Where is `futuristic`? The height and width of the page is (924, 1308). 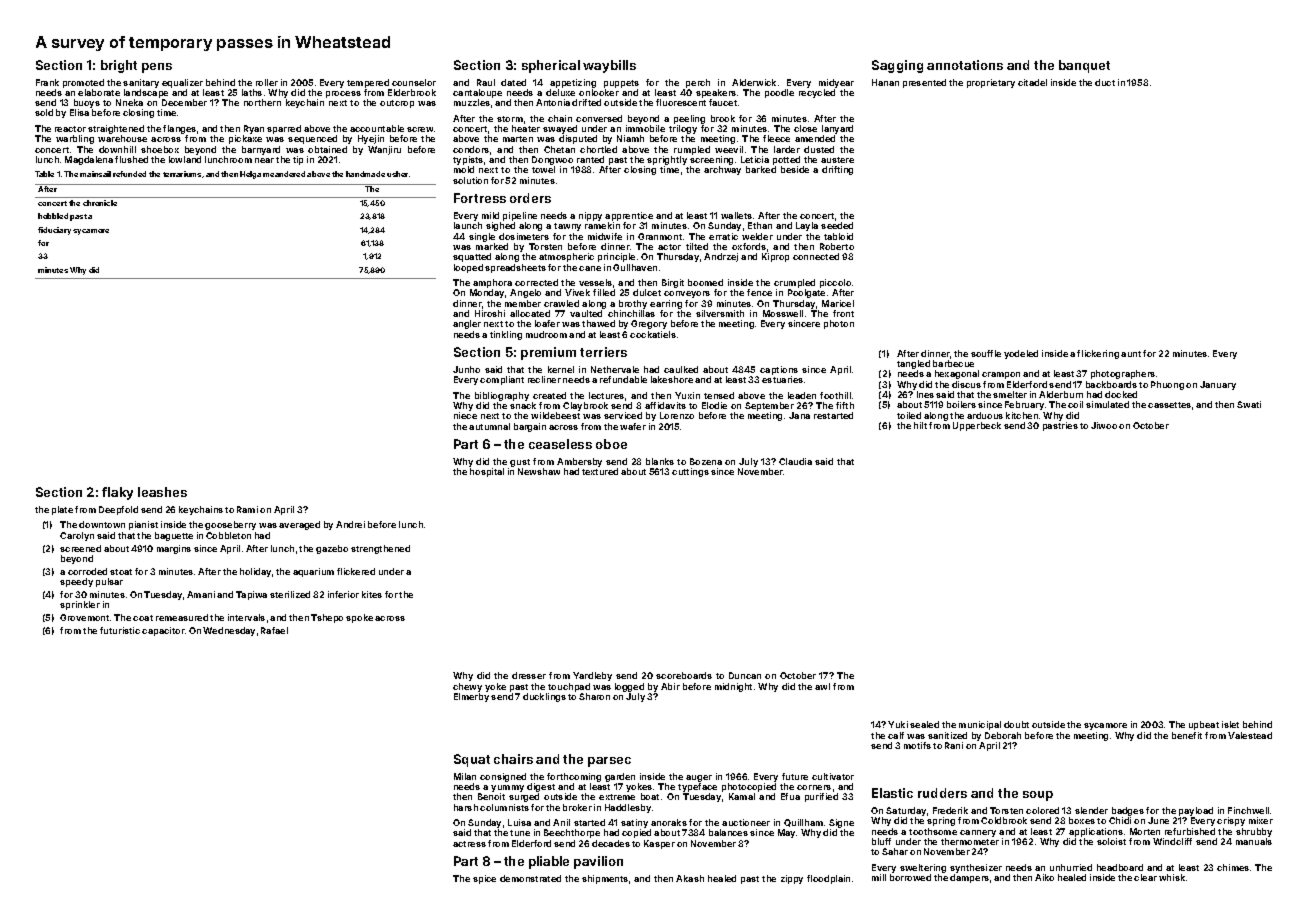 futuristic is located at coordinates (120, 630).
